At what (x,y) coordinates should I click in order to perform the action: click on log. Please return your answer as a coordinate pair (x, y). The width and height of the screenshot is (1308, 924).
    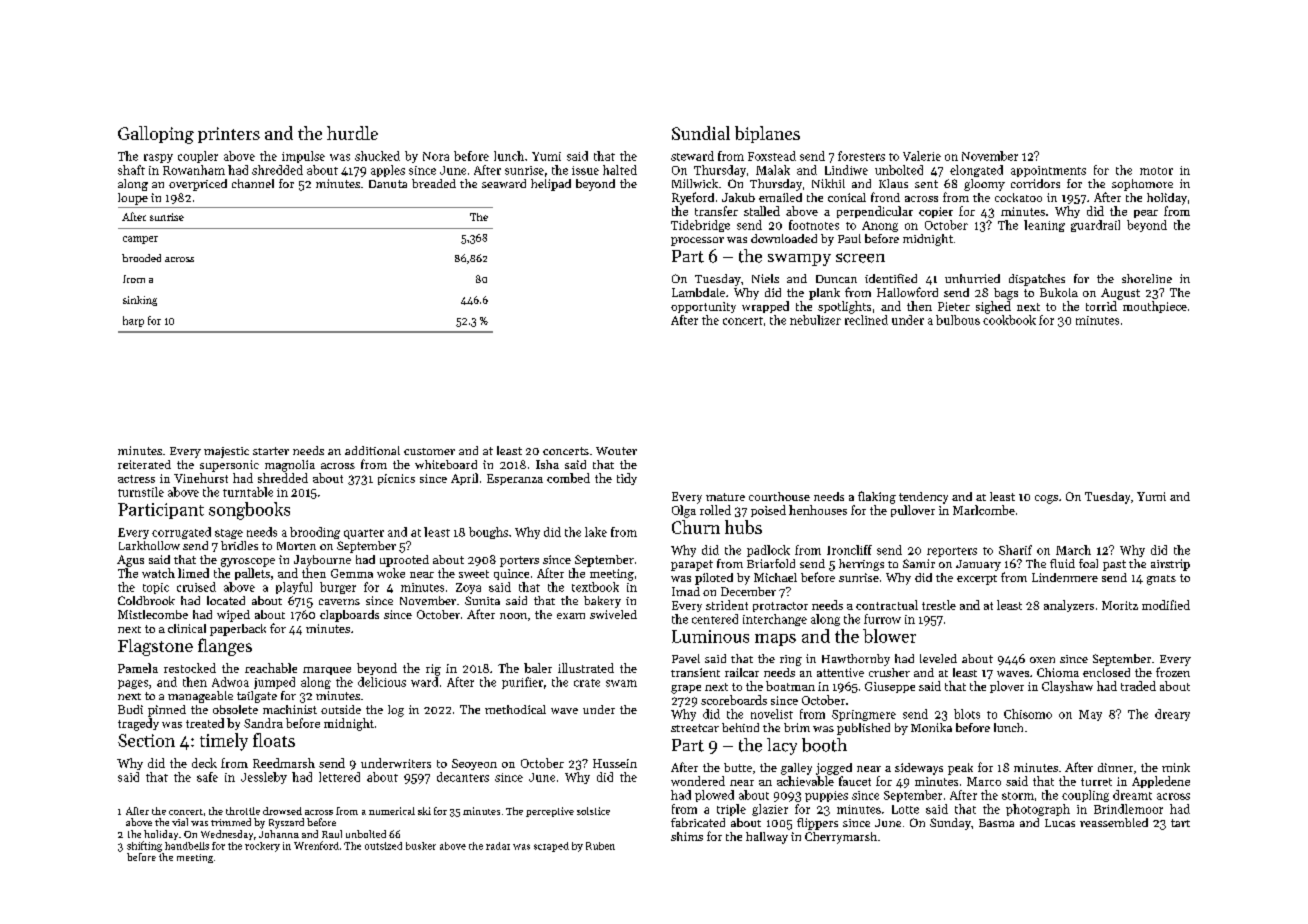
    Looking at the image, I should click on (396, 711).
